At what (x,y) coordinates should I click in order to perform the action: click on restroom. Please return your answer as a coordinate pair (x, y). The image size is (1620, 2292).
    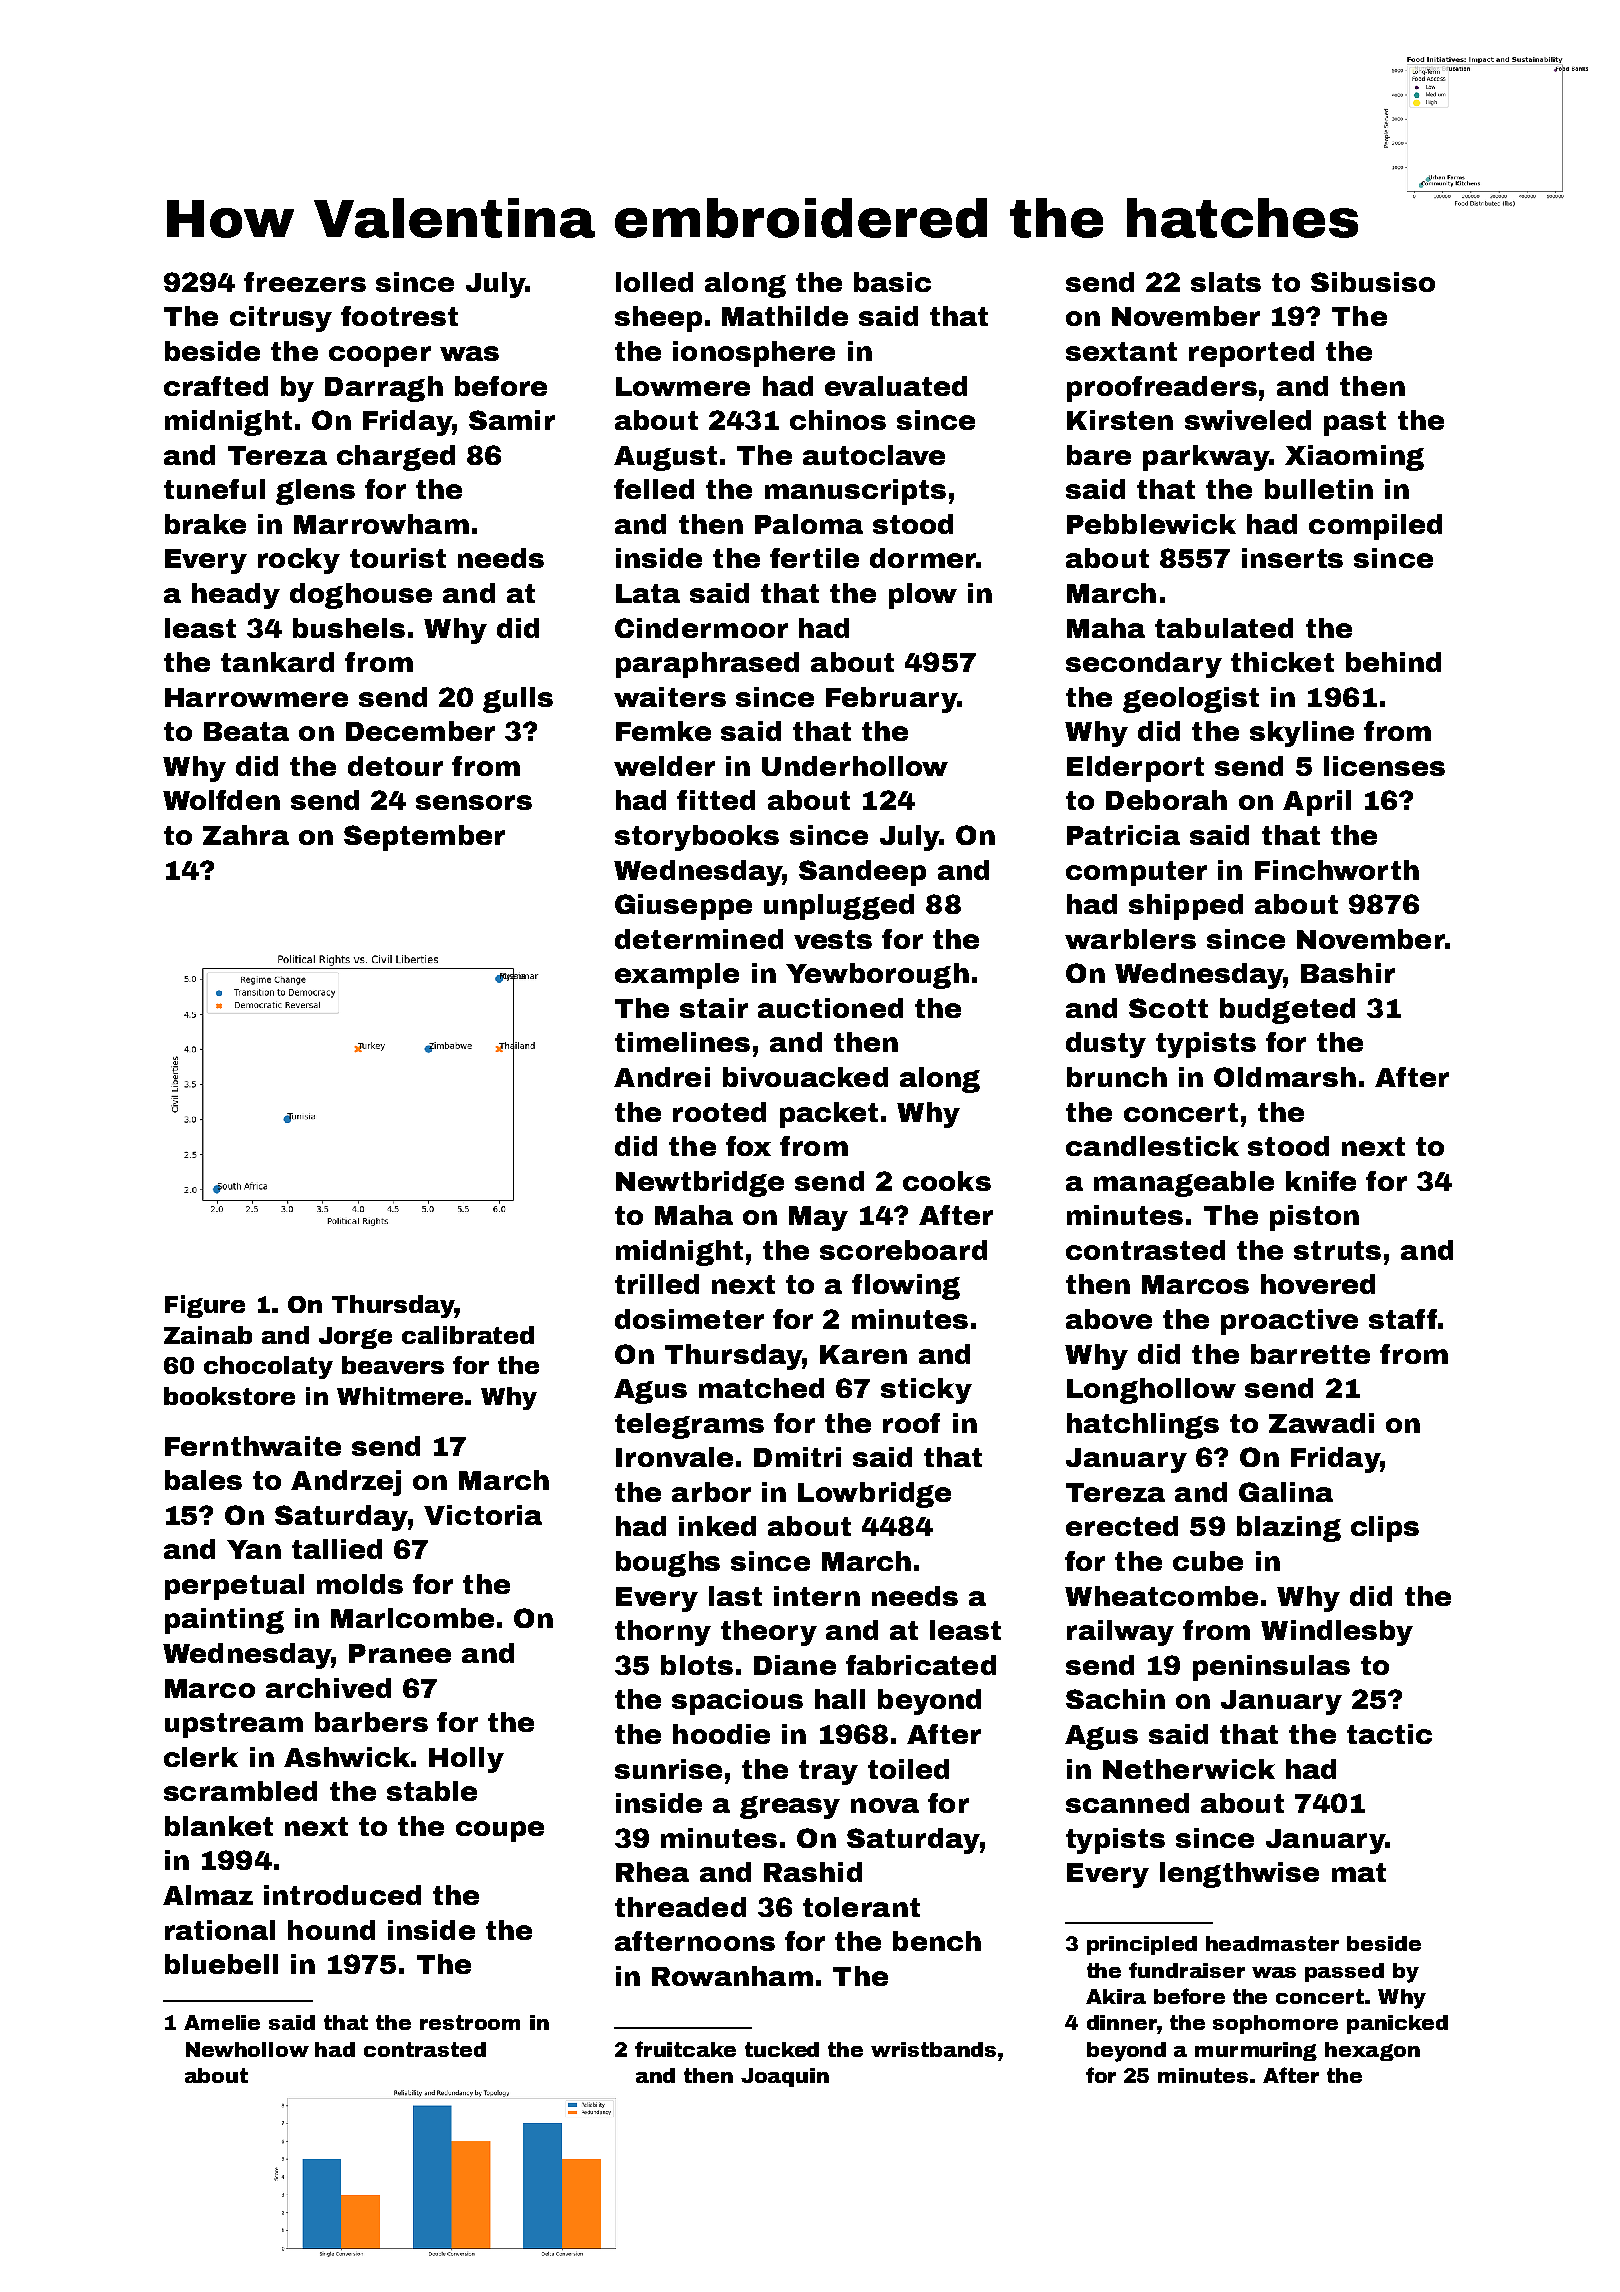
    Looking at the image, I should click on (470, 2022).
